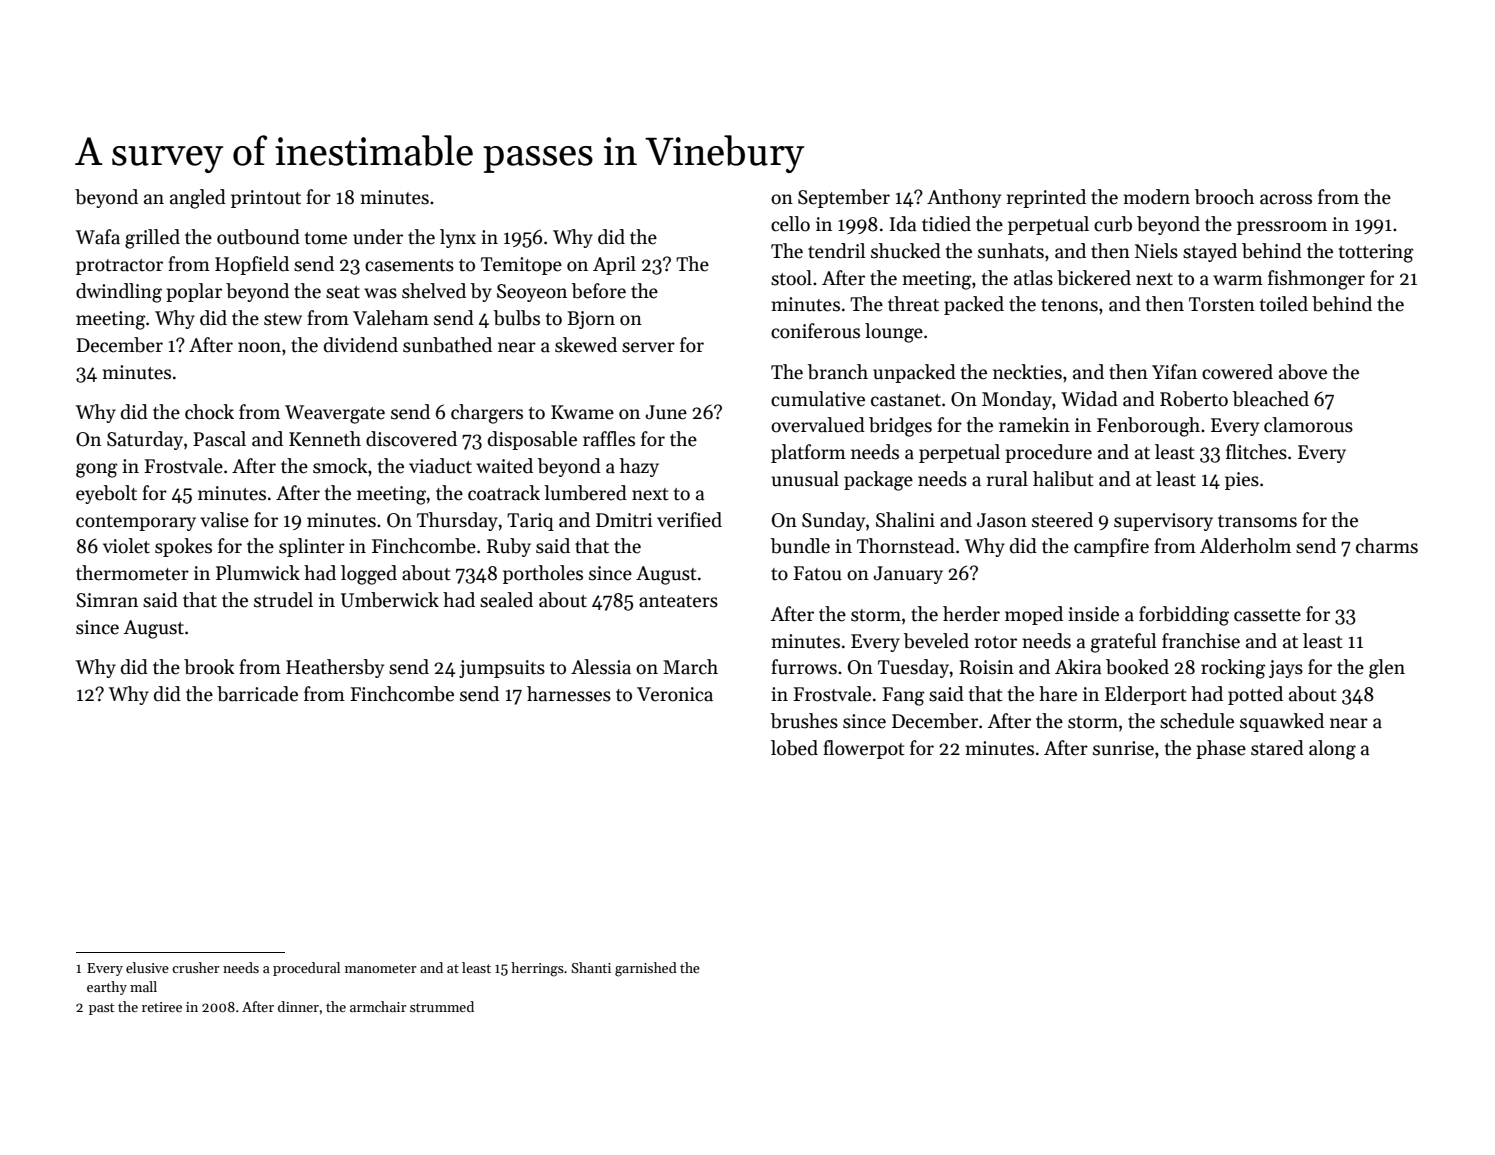 The image size is (1495, 1155). Describe the element at coordinates (1282, 228) in the image. I see `pressroom` at that location.
